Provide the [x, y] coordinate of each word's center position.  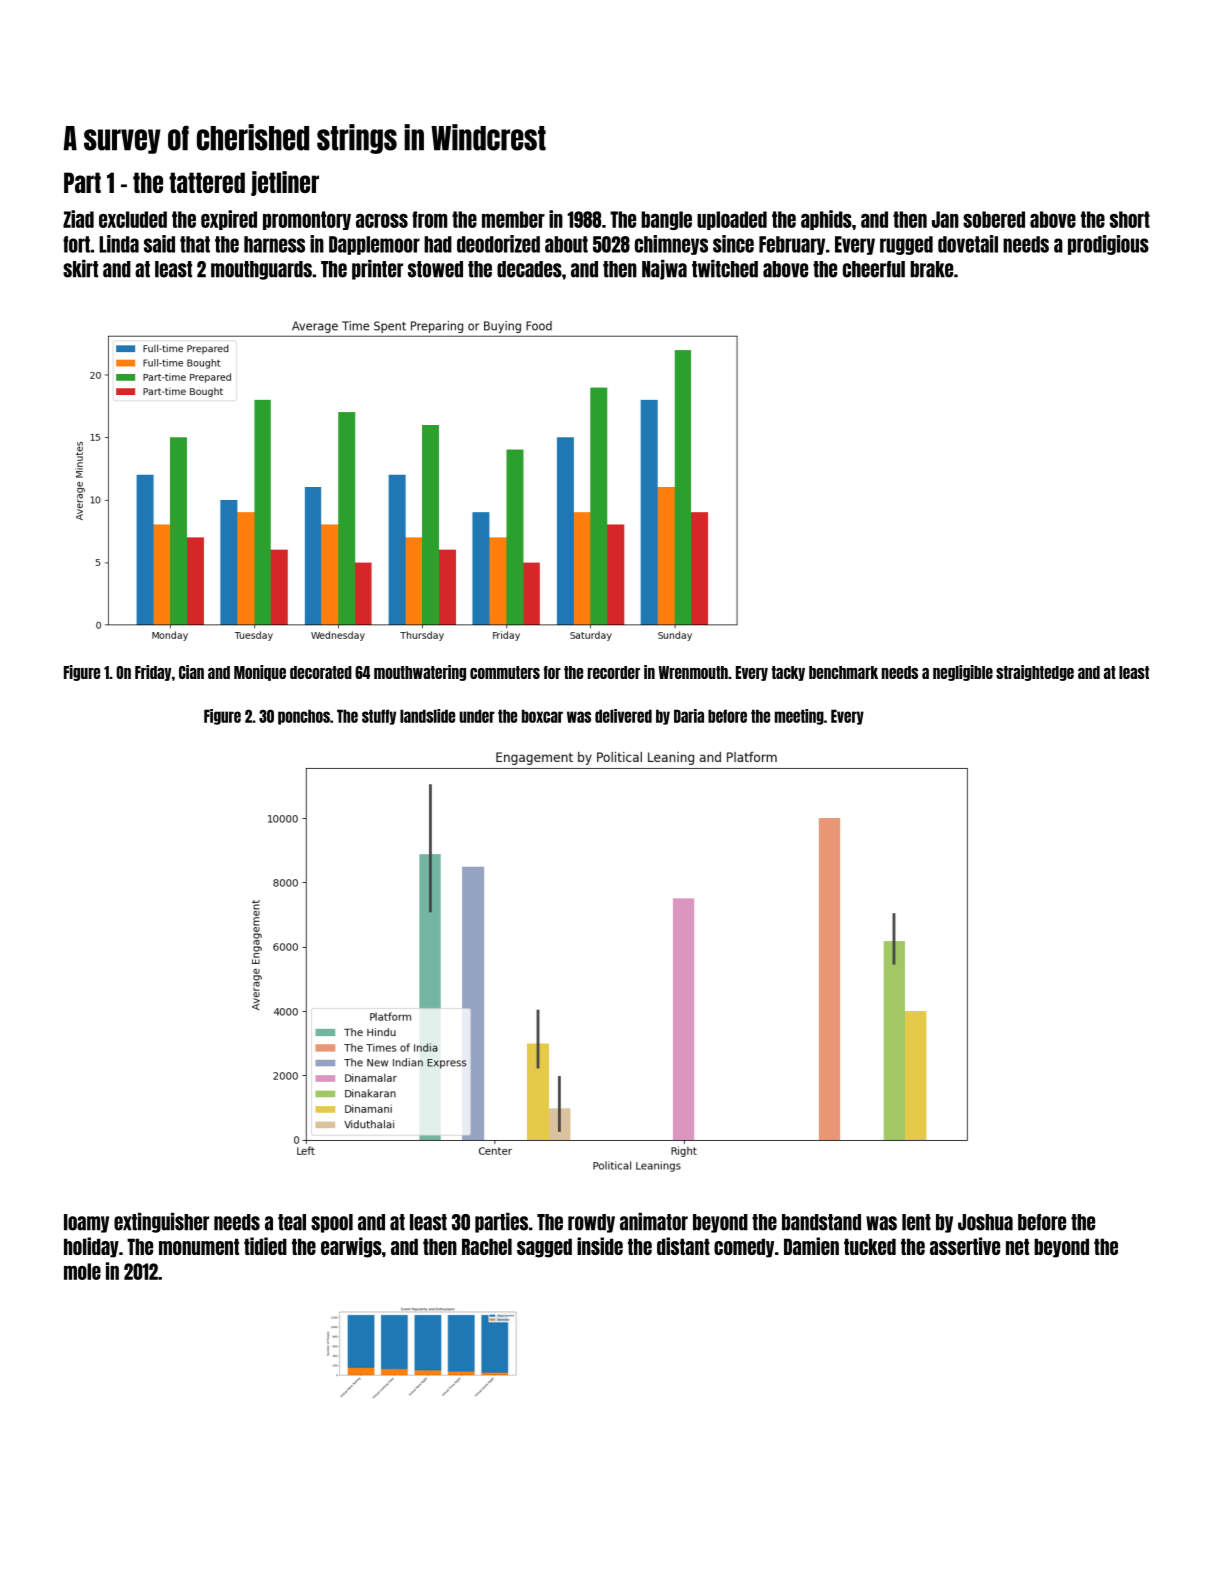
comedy [744, 1248]
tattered [207, 182]
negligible [963, 673]
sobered [994, 219]
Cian [191, 672]
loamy [86, 1223]
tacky [788, 673]
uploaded [732, 220]
